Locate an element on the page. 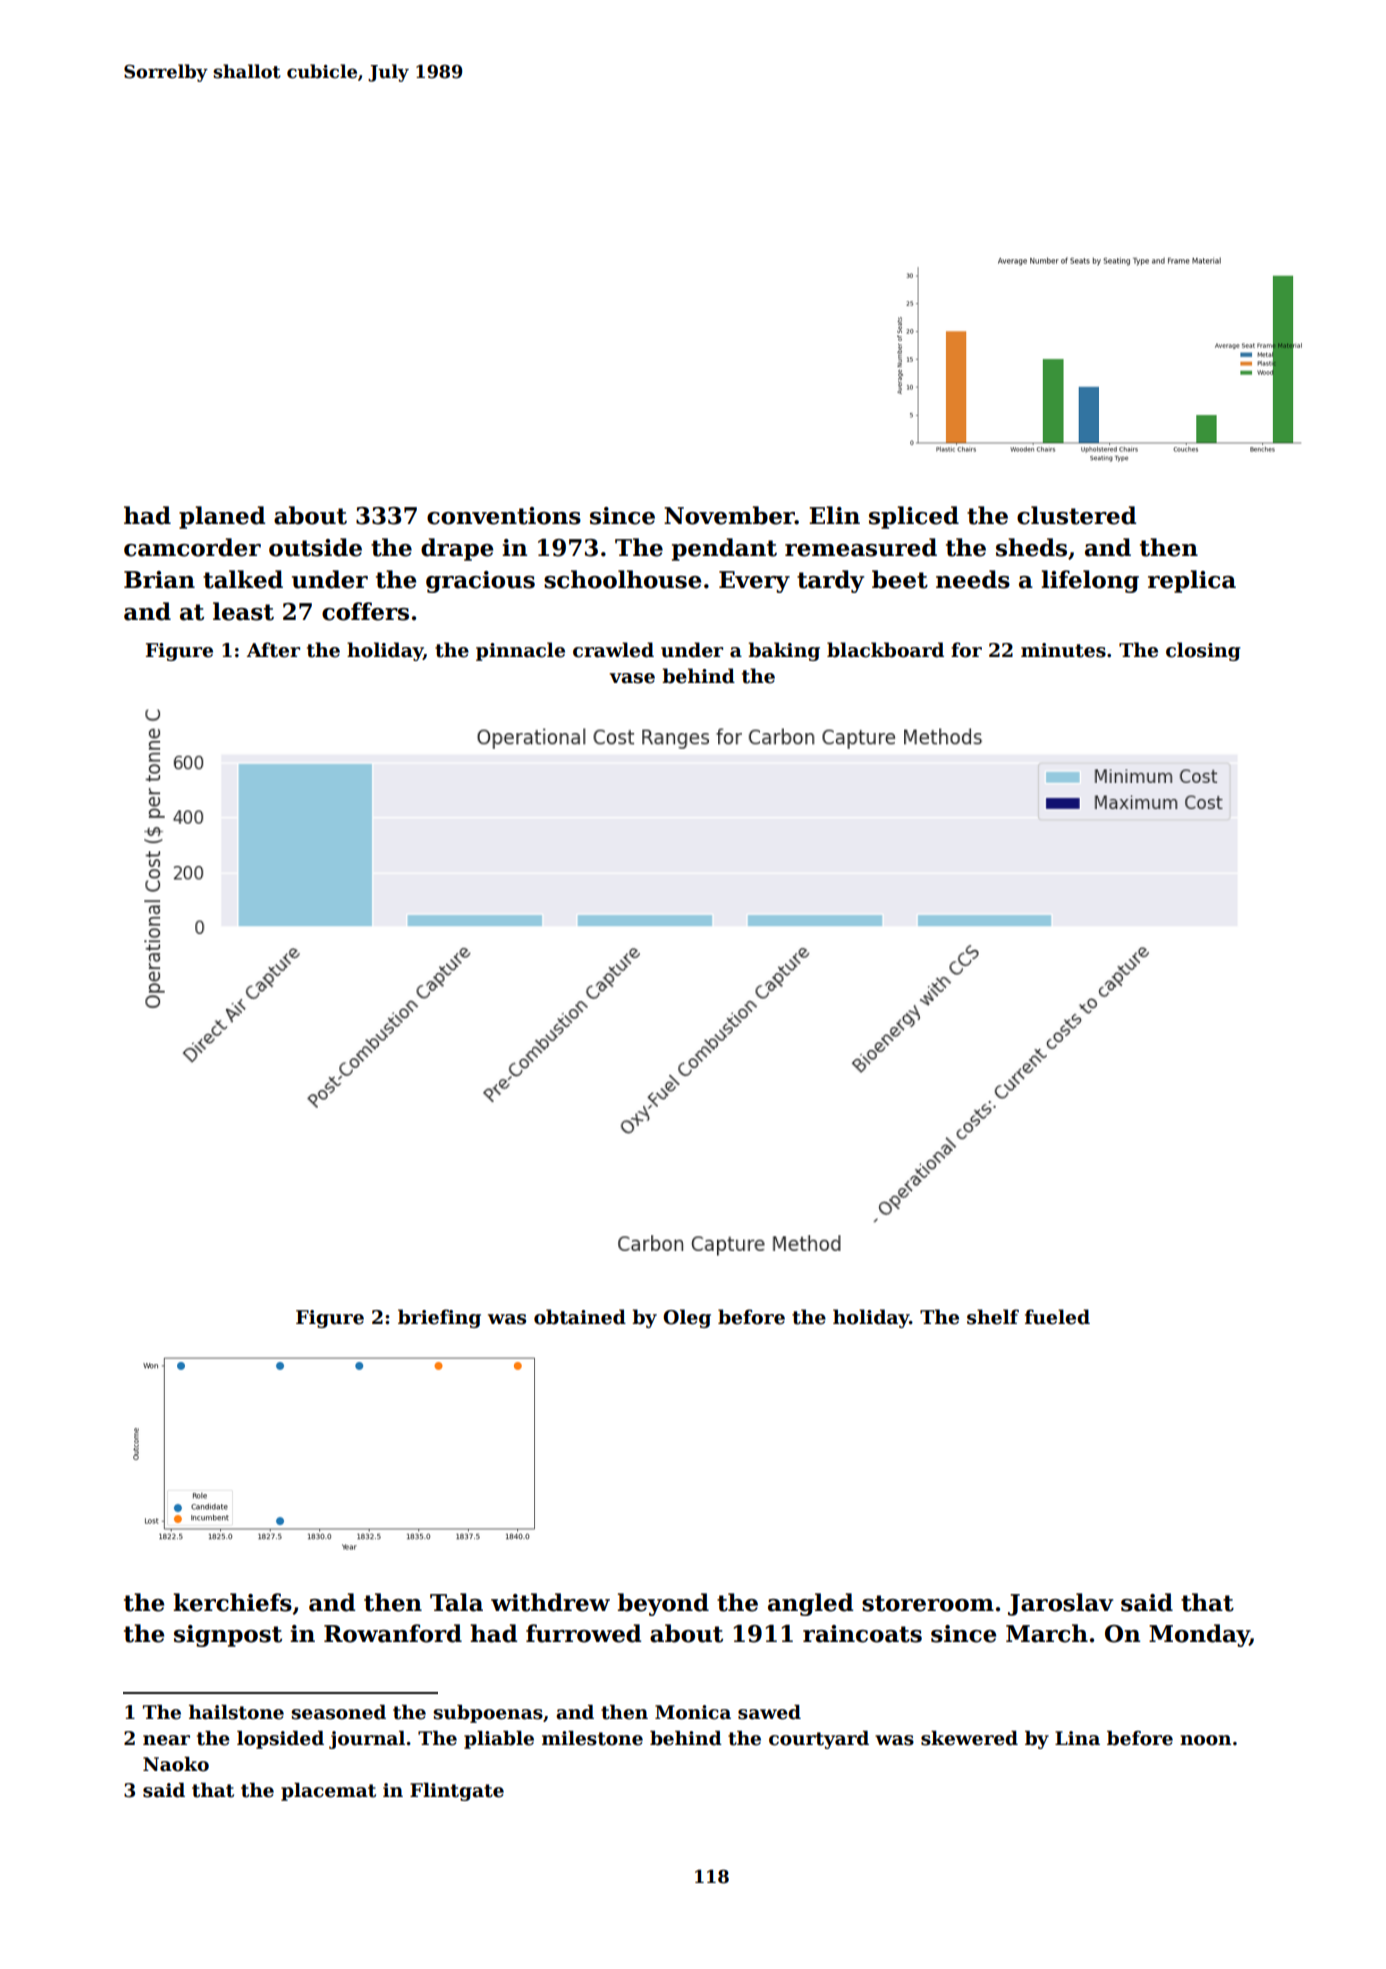 The height and width of the document is (1969, 1386). briefing is located at coordinates (439, 1318).
